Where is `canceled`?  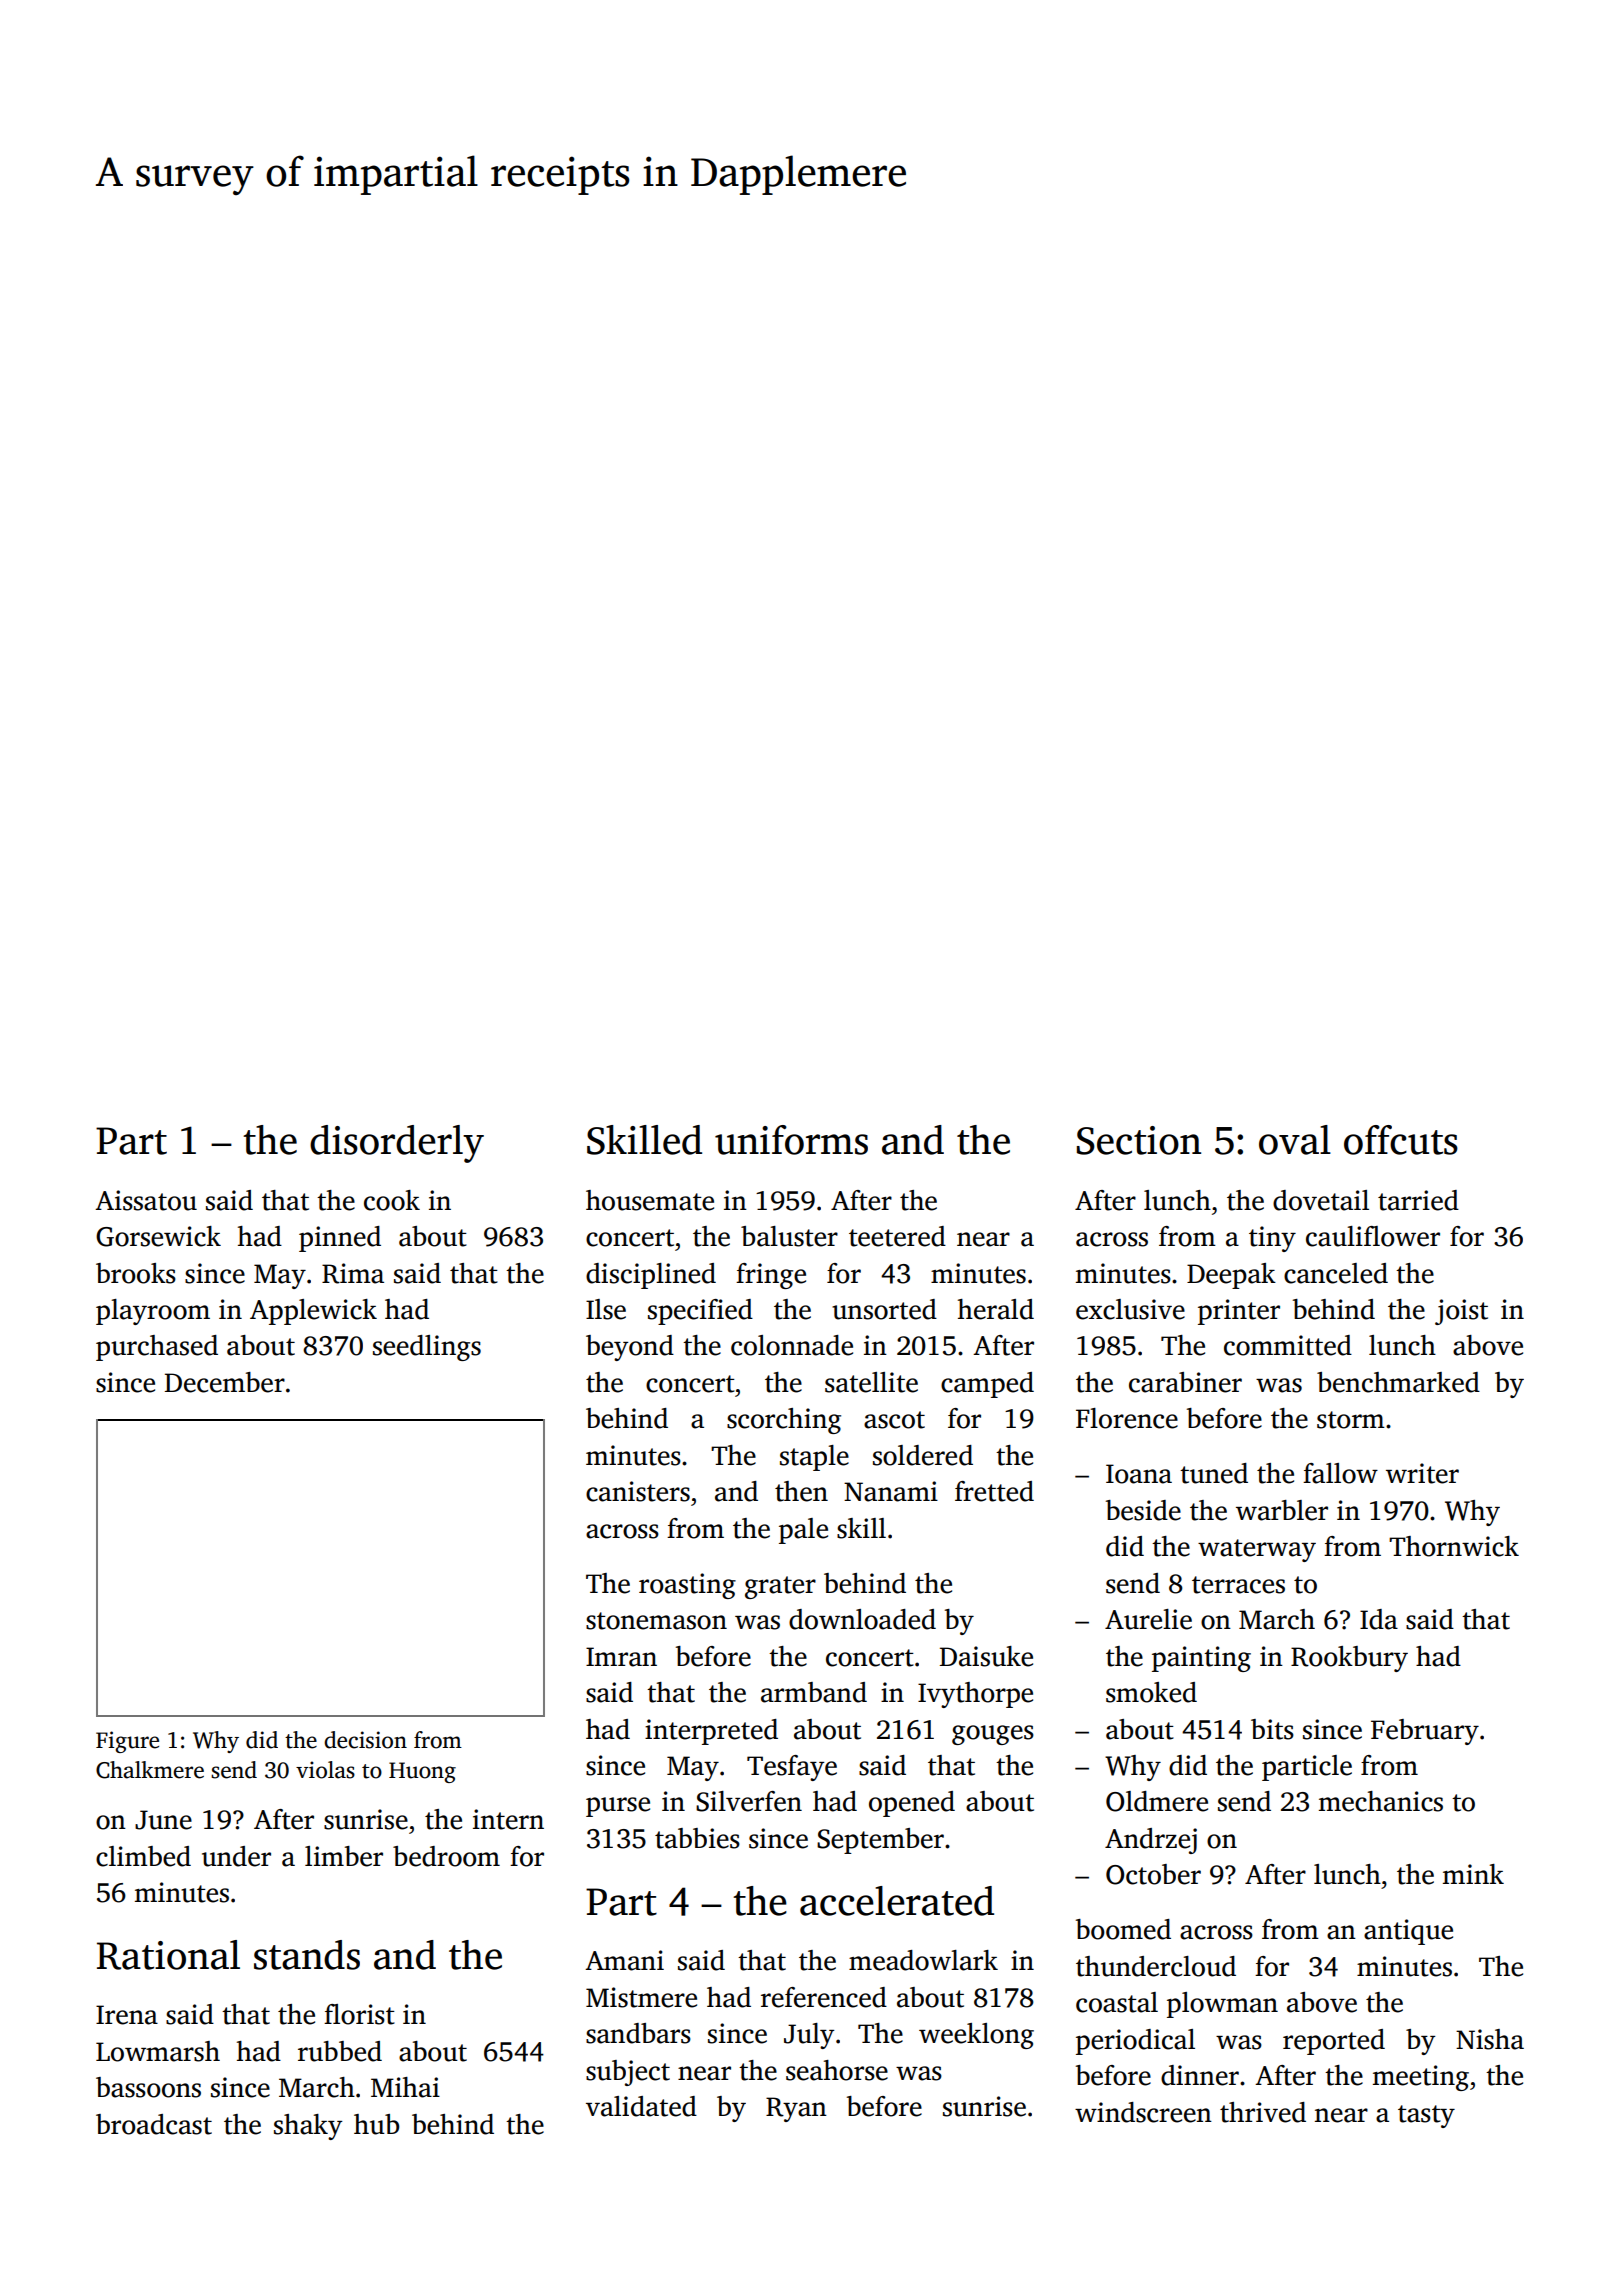 canceled is located at coordinates (1336, 1273).
